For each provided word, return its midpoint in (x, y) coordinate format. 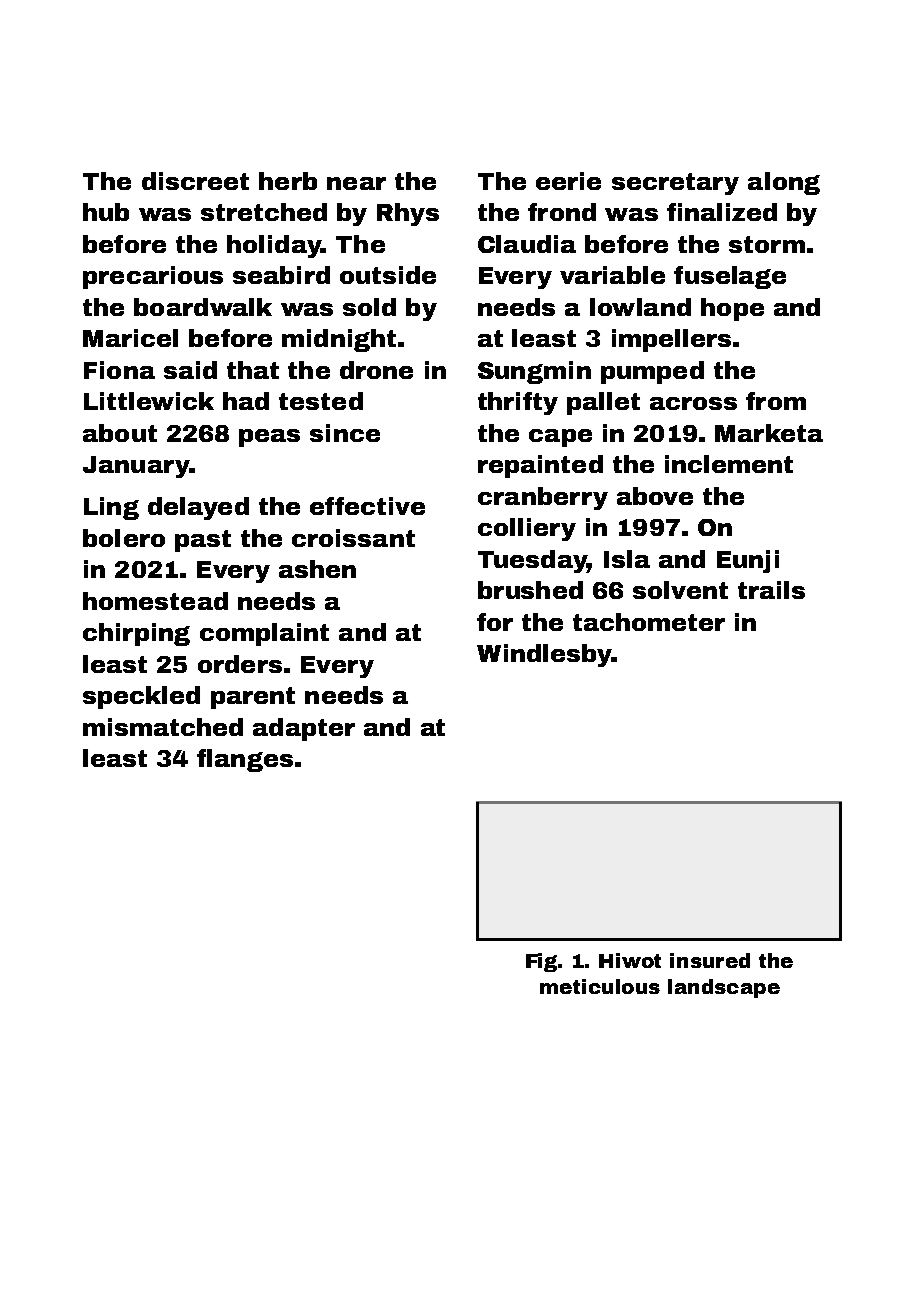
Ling (111, 508)
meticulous (600, 986)
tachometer (649, 622)
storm (767, 244)
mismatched (163, 727)
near (356, 183)
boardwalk (203, 307)
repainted (540, 466)
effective (367, 506)
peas (269, 438)
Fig (542, 962)
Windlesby (544, 655)
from (776, 401)
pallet (603, 403)
